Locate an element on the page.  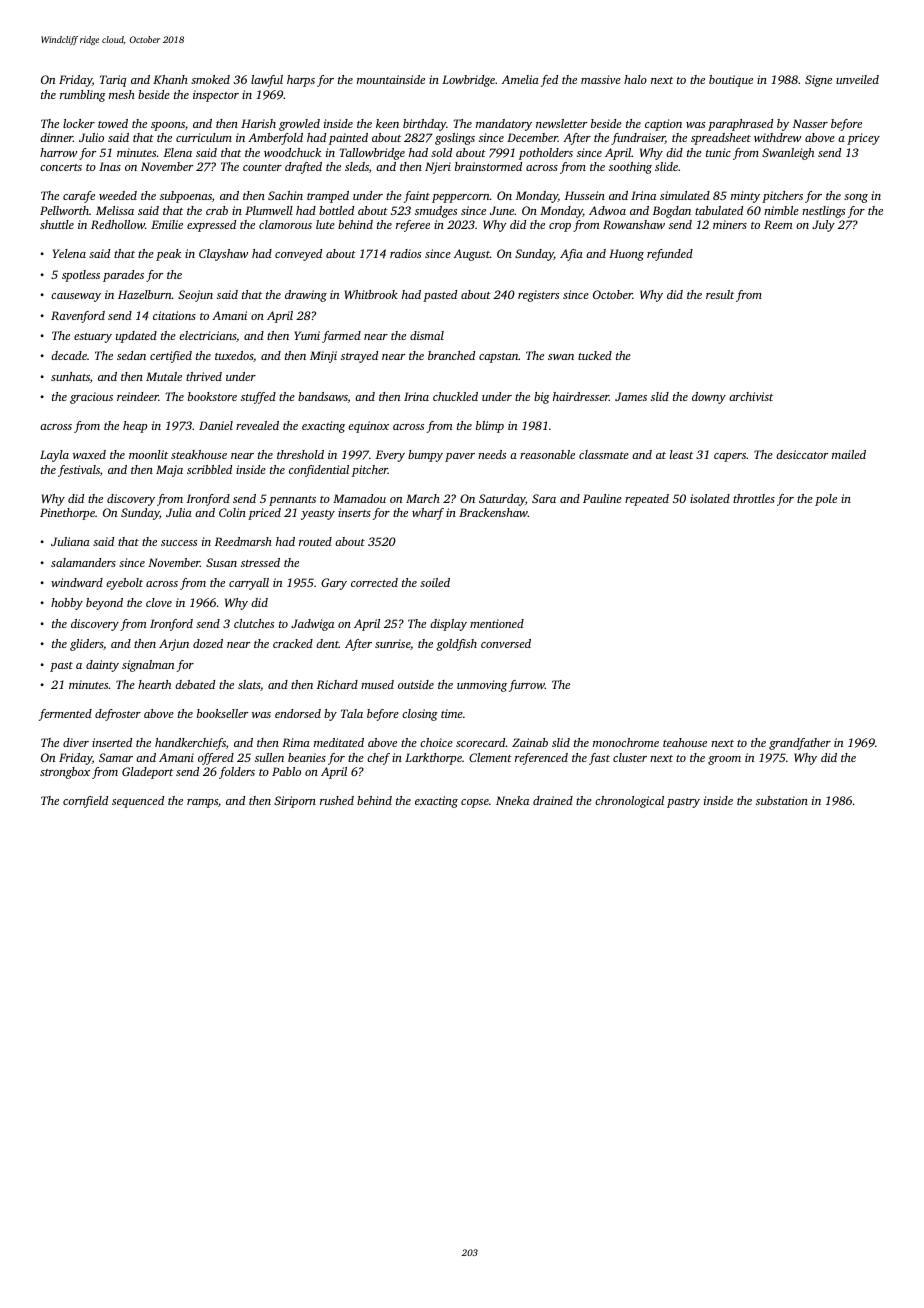
unveiled is located at coordinates (857, 79).
